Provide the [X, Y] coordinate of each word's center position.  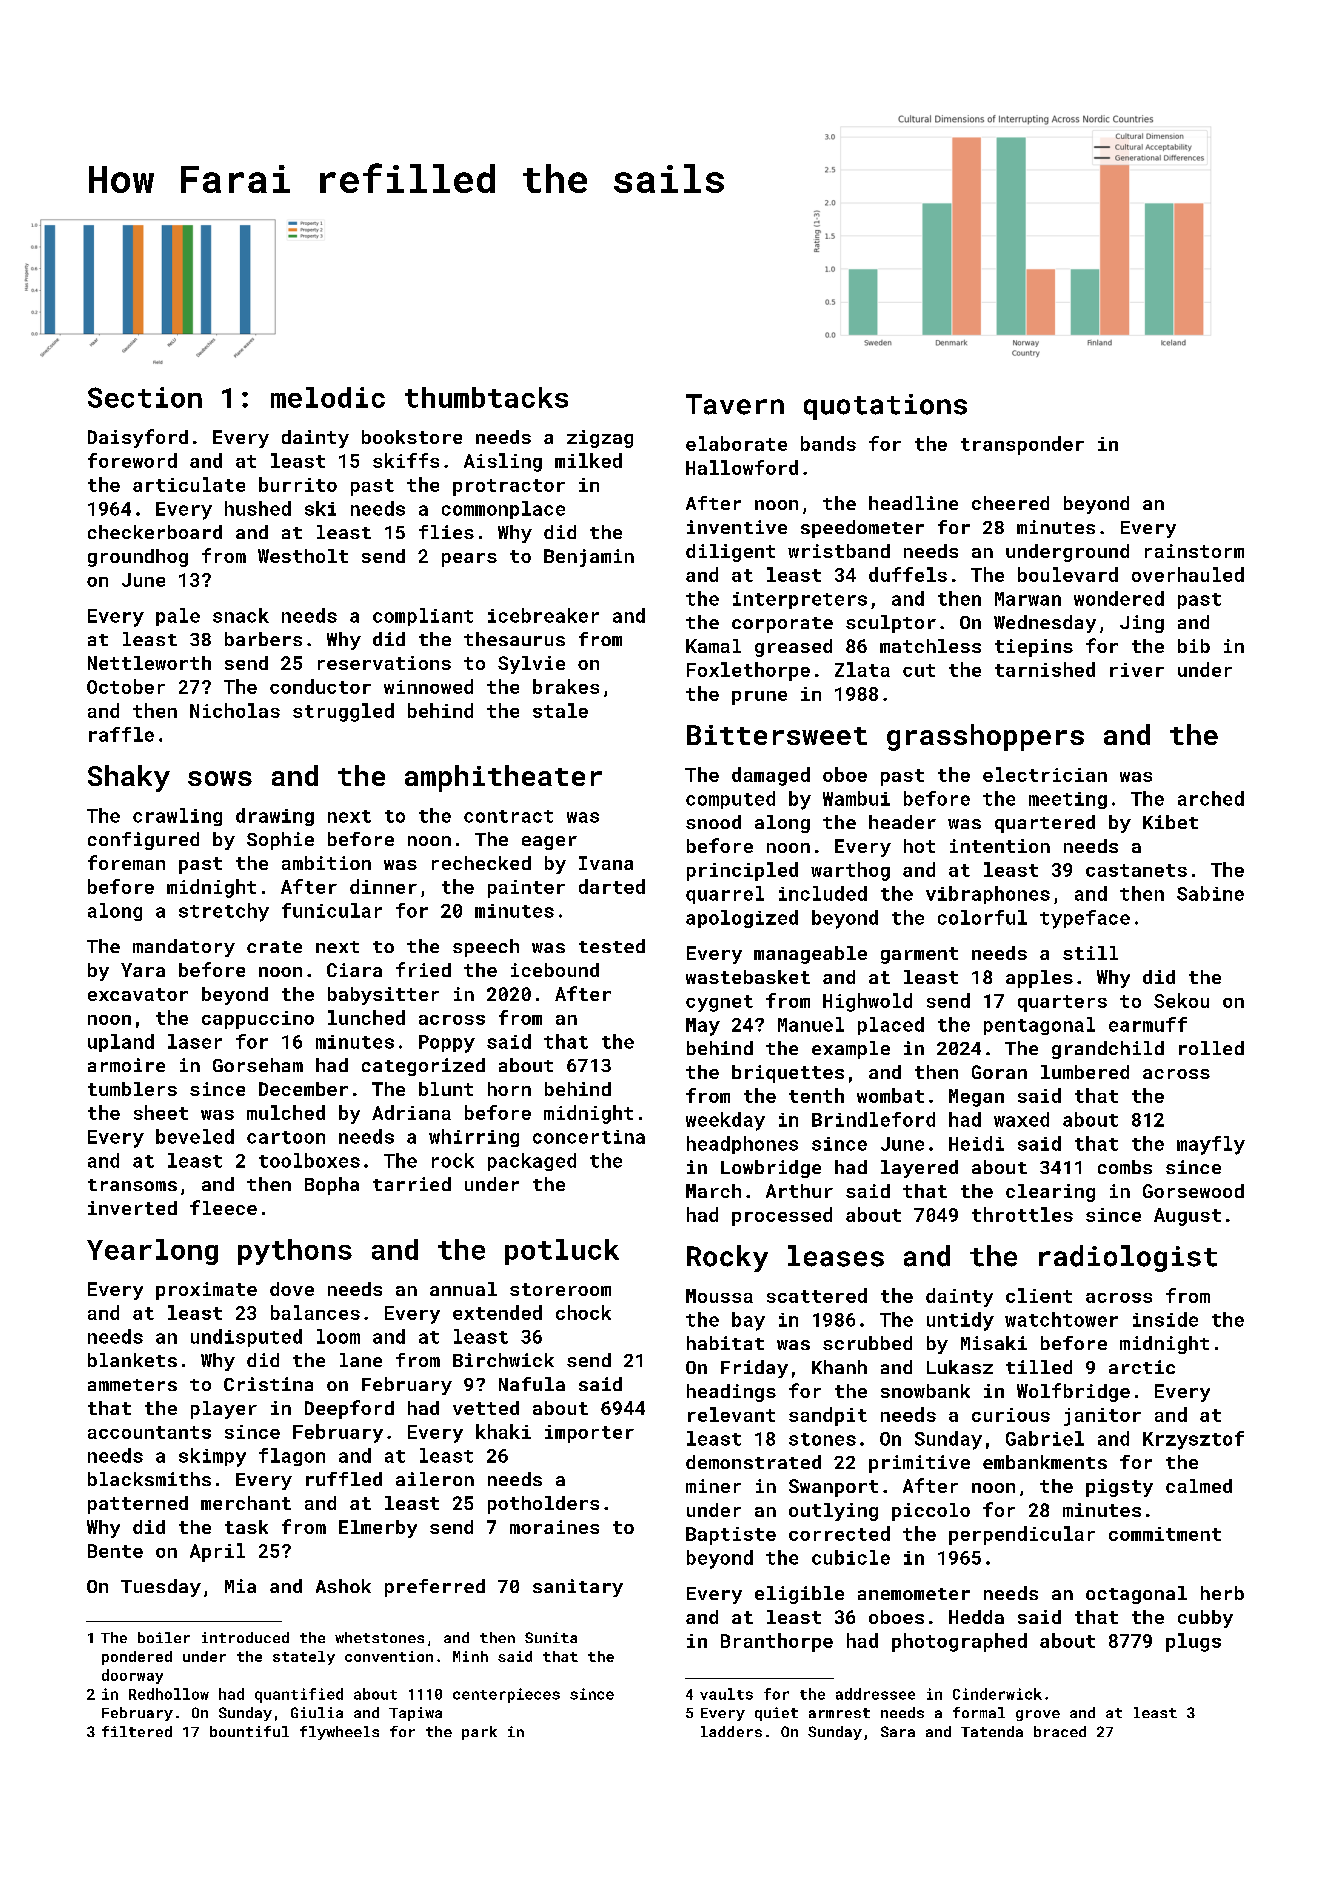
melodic [328, 397]
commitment [1165, 1534]
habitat [725, 1343]
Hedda [976, 1617]
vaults [726, 1694]
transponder [1022, 445]
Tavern [735, 404]
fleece [223, 1207]
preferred [435, 1588]
